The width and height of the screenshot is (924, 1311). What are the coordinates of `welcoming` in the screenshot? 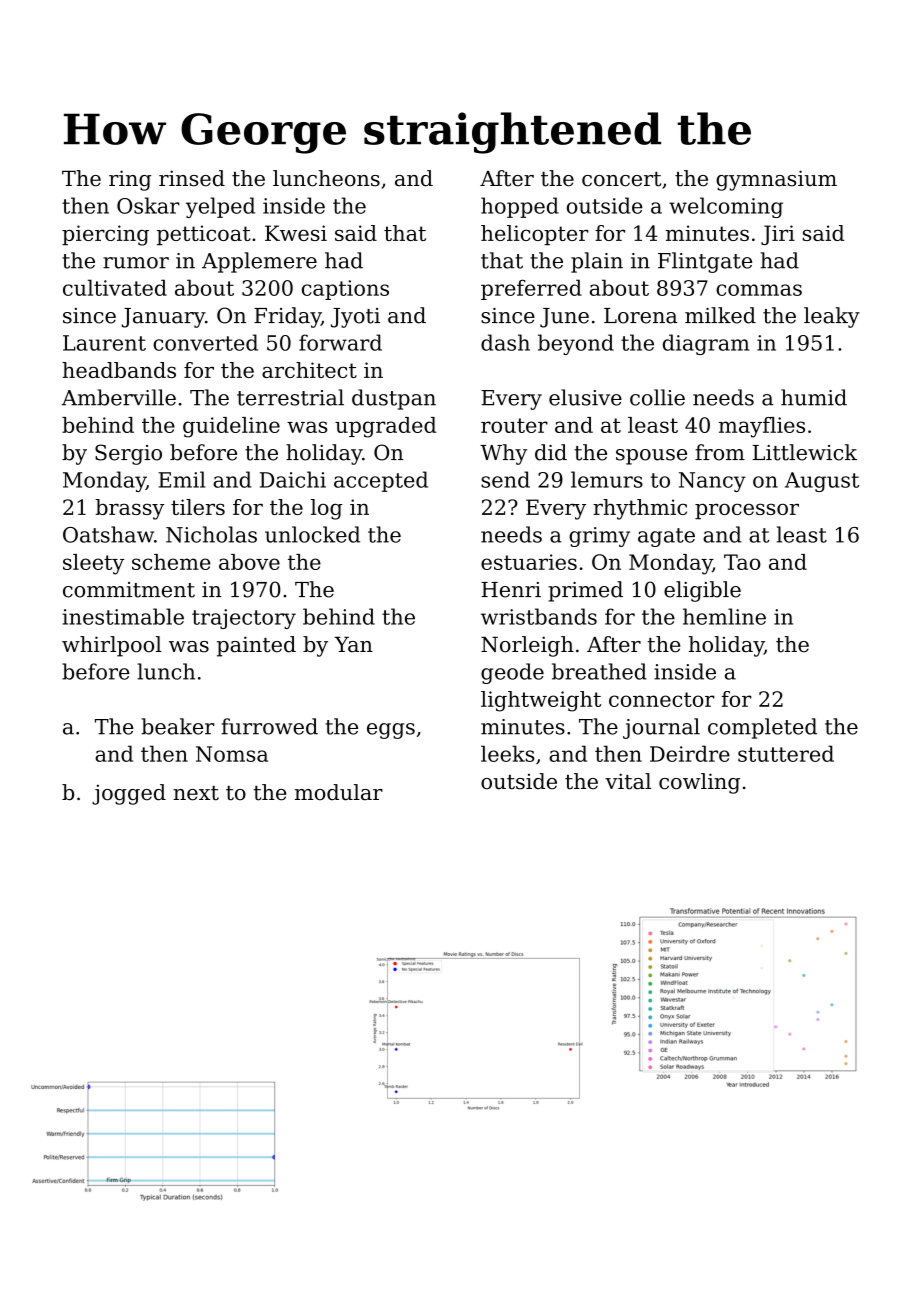 It's located at (726, 207).
